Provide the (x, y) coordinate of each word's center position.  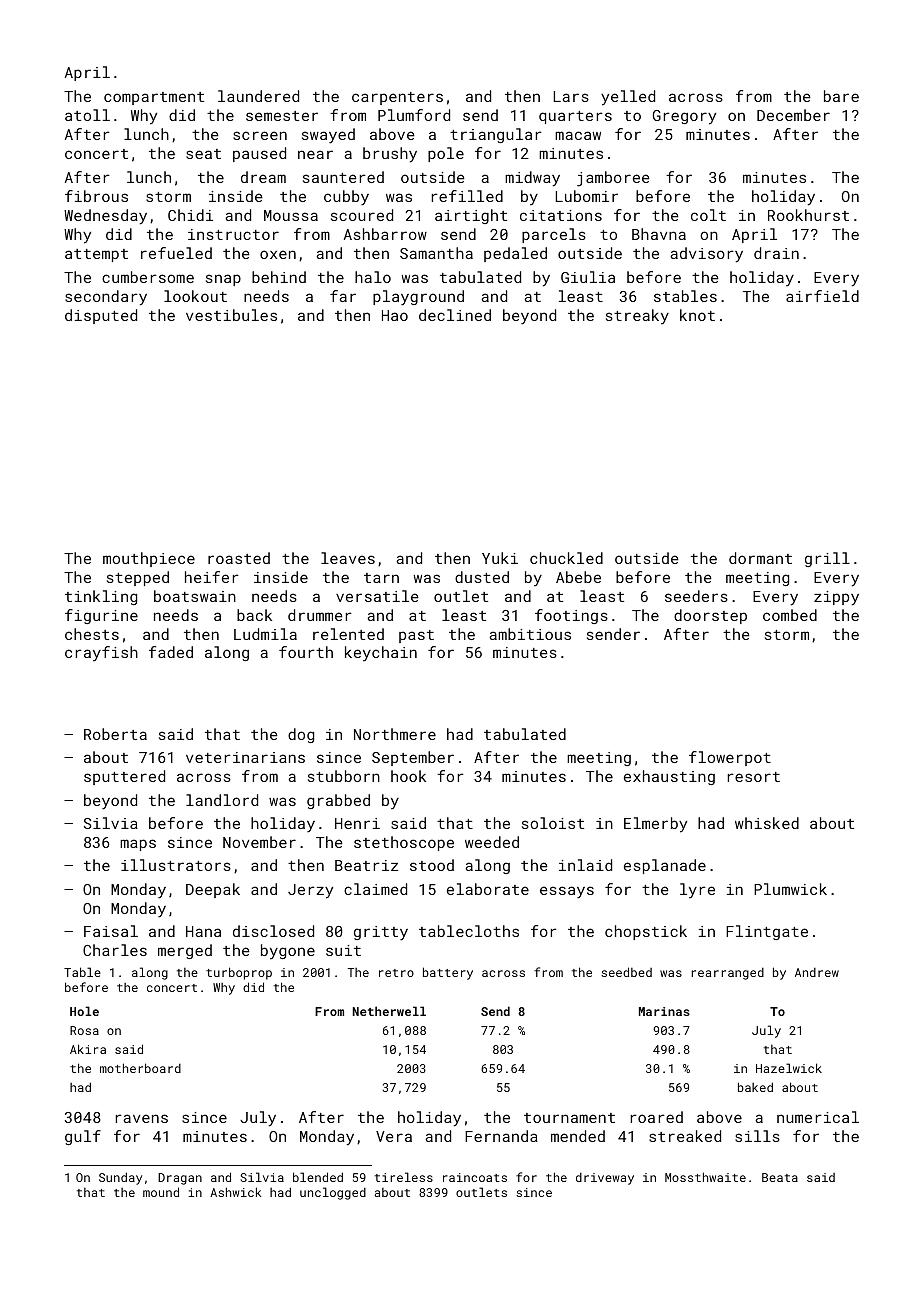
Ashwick (235, 1192)
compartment (154, 98)
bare (841, 96)
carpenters (397, 98)
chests (92, 634)
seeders (696, 596)
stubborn (344, 776)
